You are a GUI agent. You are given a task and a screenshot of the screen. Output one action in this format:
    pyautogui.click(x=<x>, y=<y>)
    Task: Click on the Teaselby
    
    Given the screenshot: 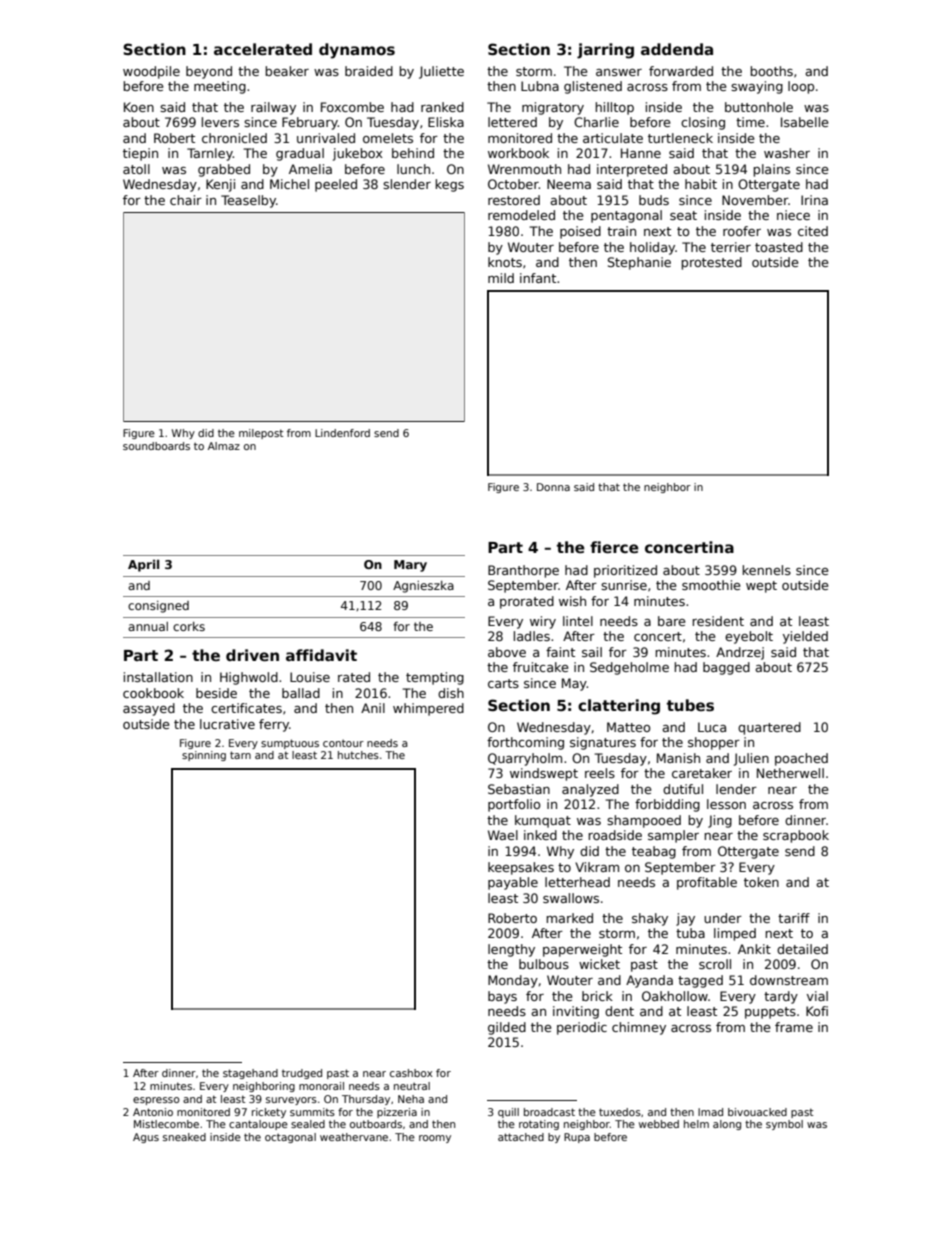 What is the action you would take?
    pyautogui.click(x=248, y=201)
